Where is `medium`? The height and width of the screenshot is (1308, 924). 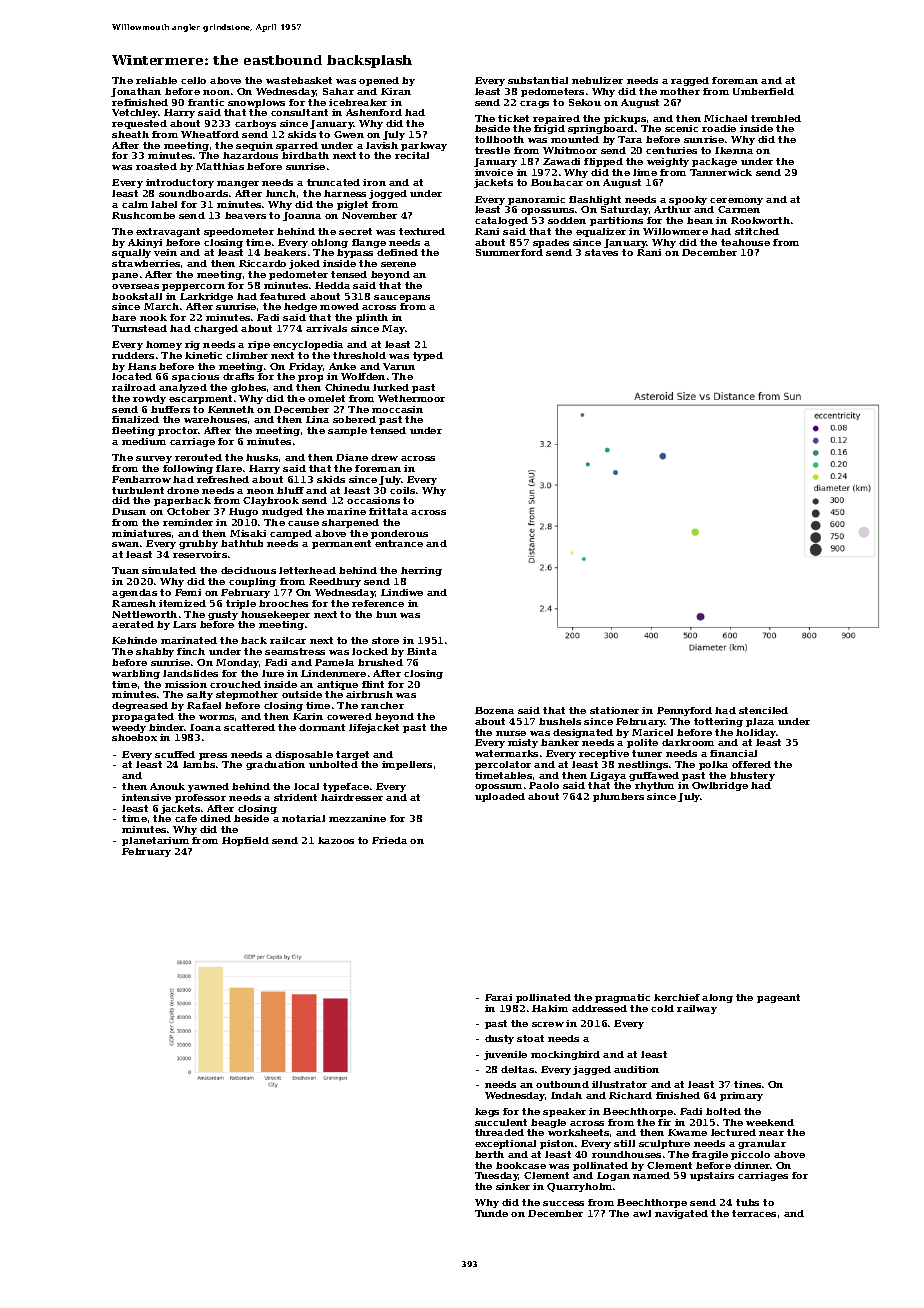
medium is located at coordinates (144, 441).
